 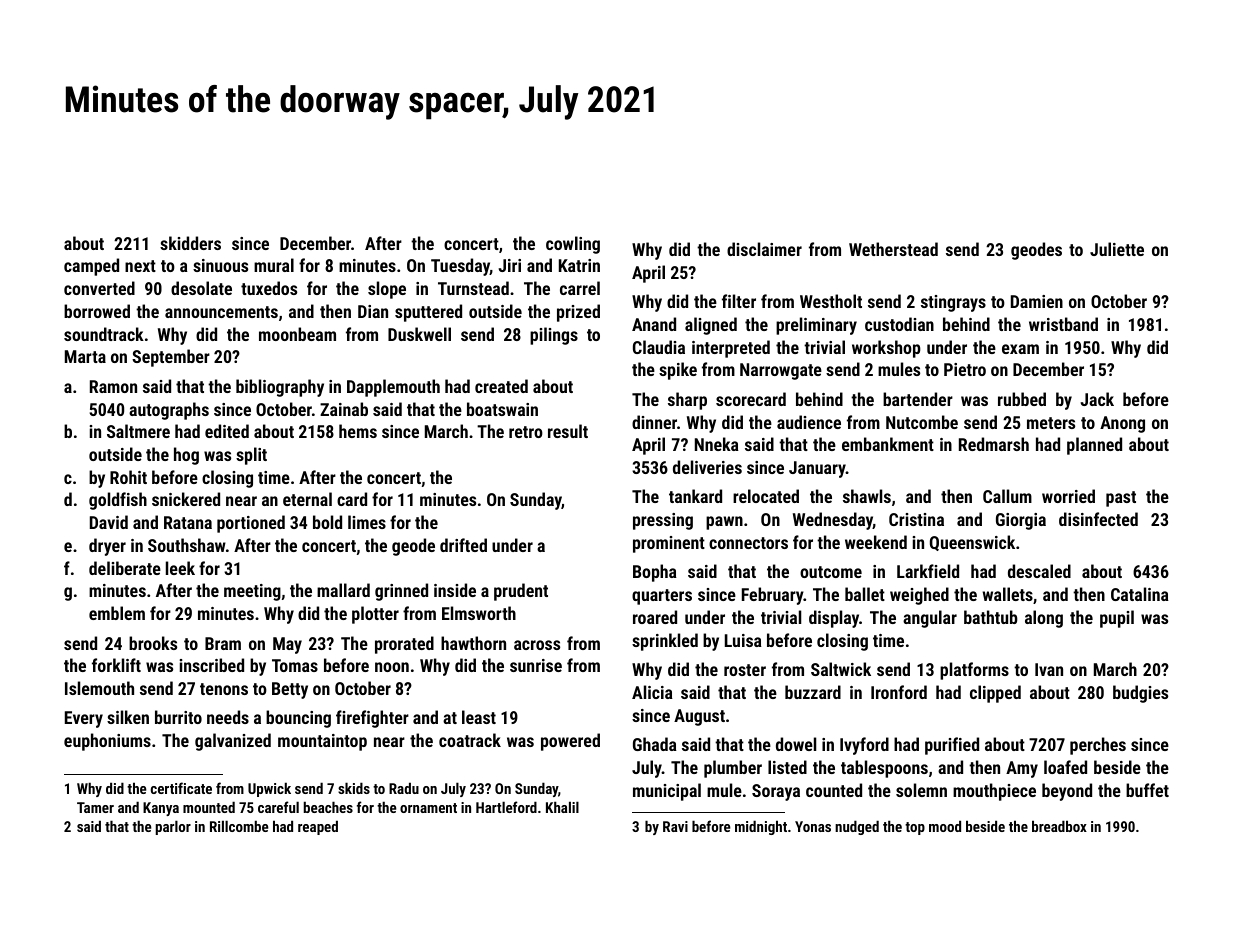 I want to click on forklift, so click(x=116, y=665).
